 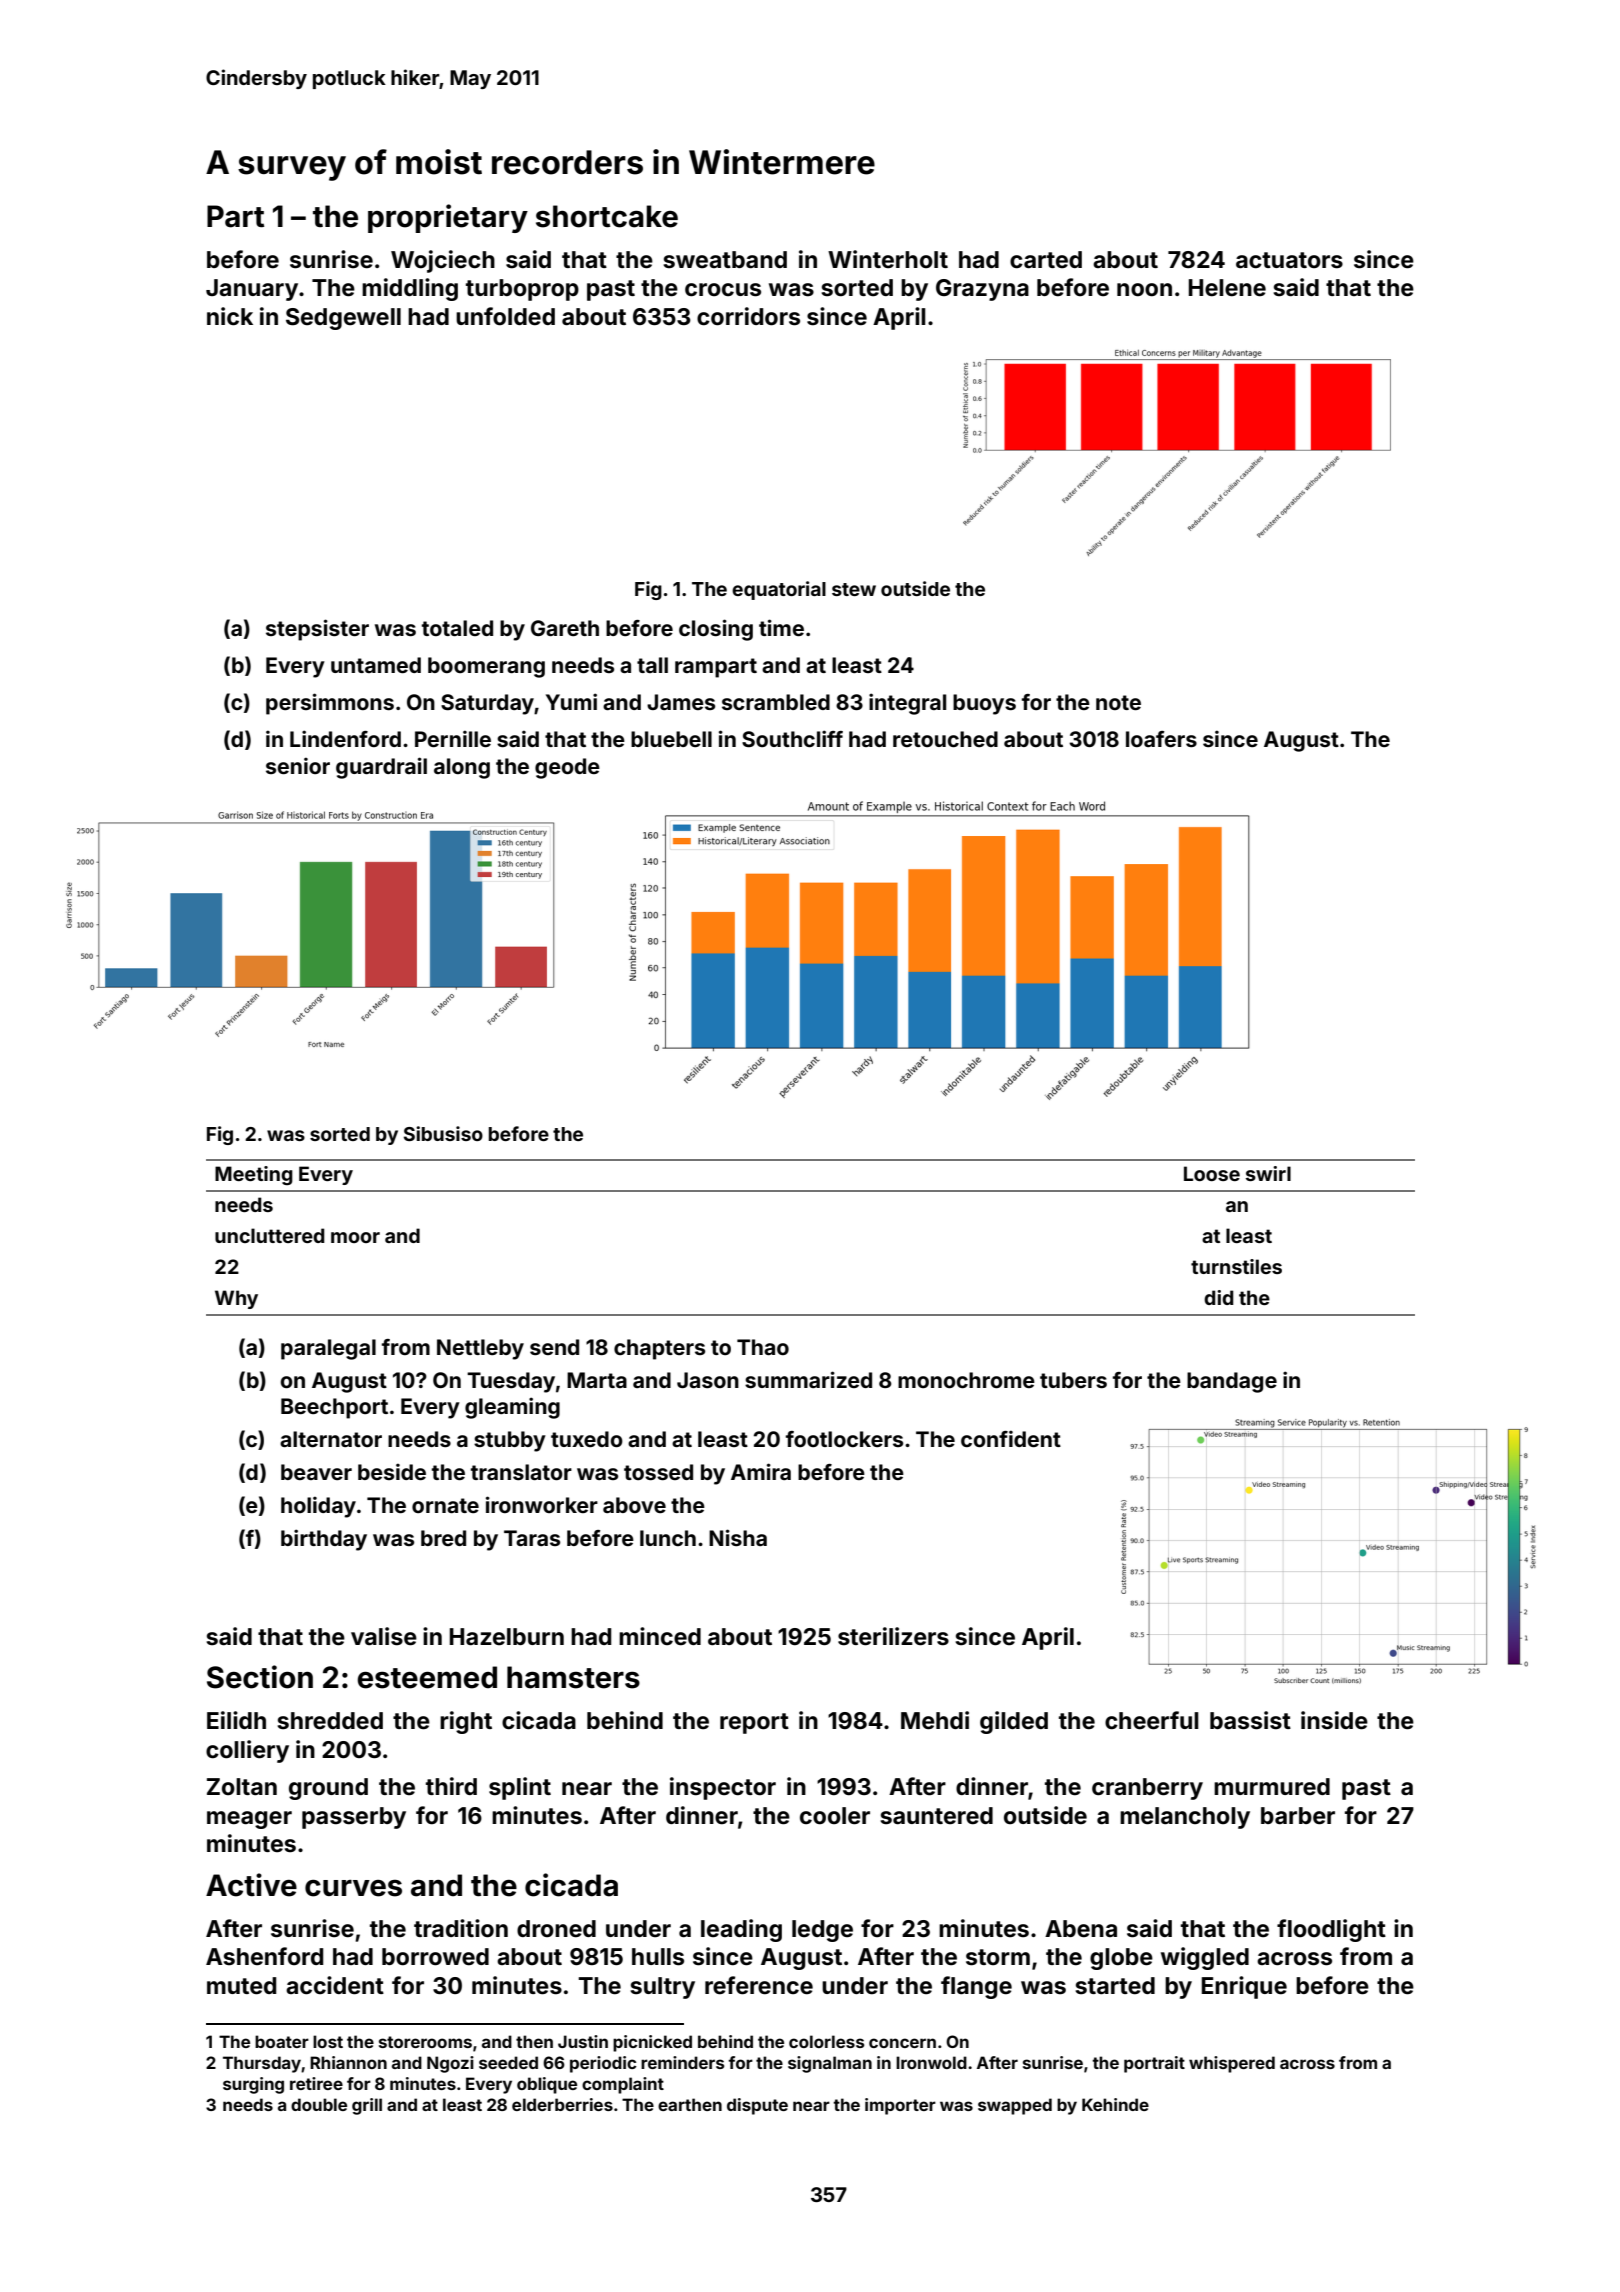 I want to click on carted, so click(x=1046, y=260).
